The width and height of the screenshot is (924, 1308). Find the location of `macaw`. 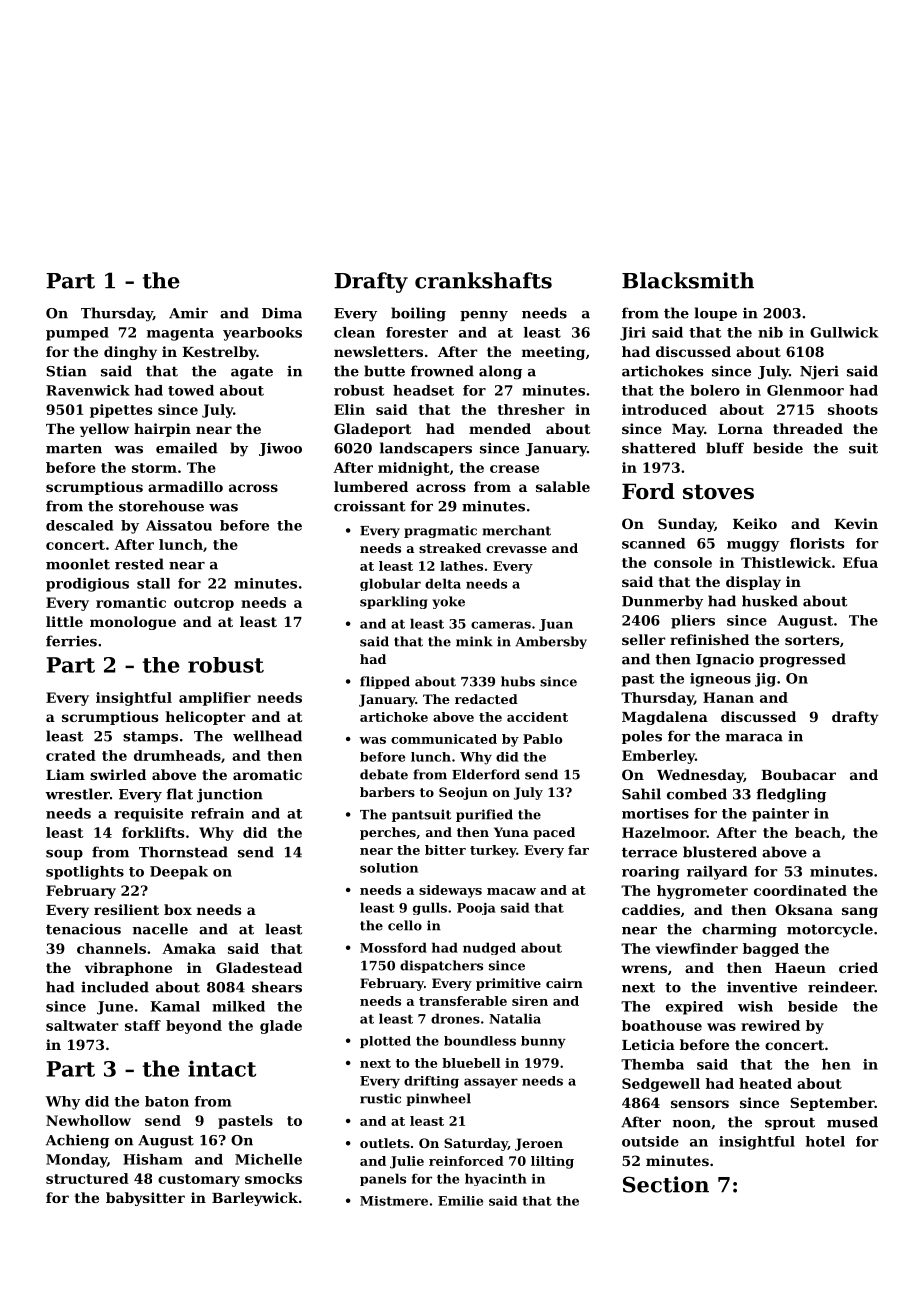

macaw is located at coordinates (511, 891).
